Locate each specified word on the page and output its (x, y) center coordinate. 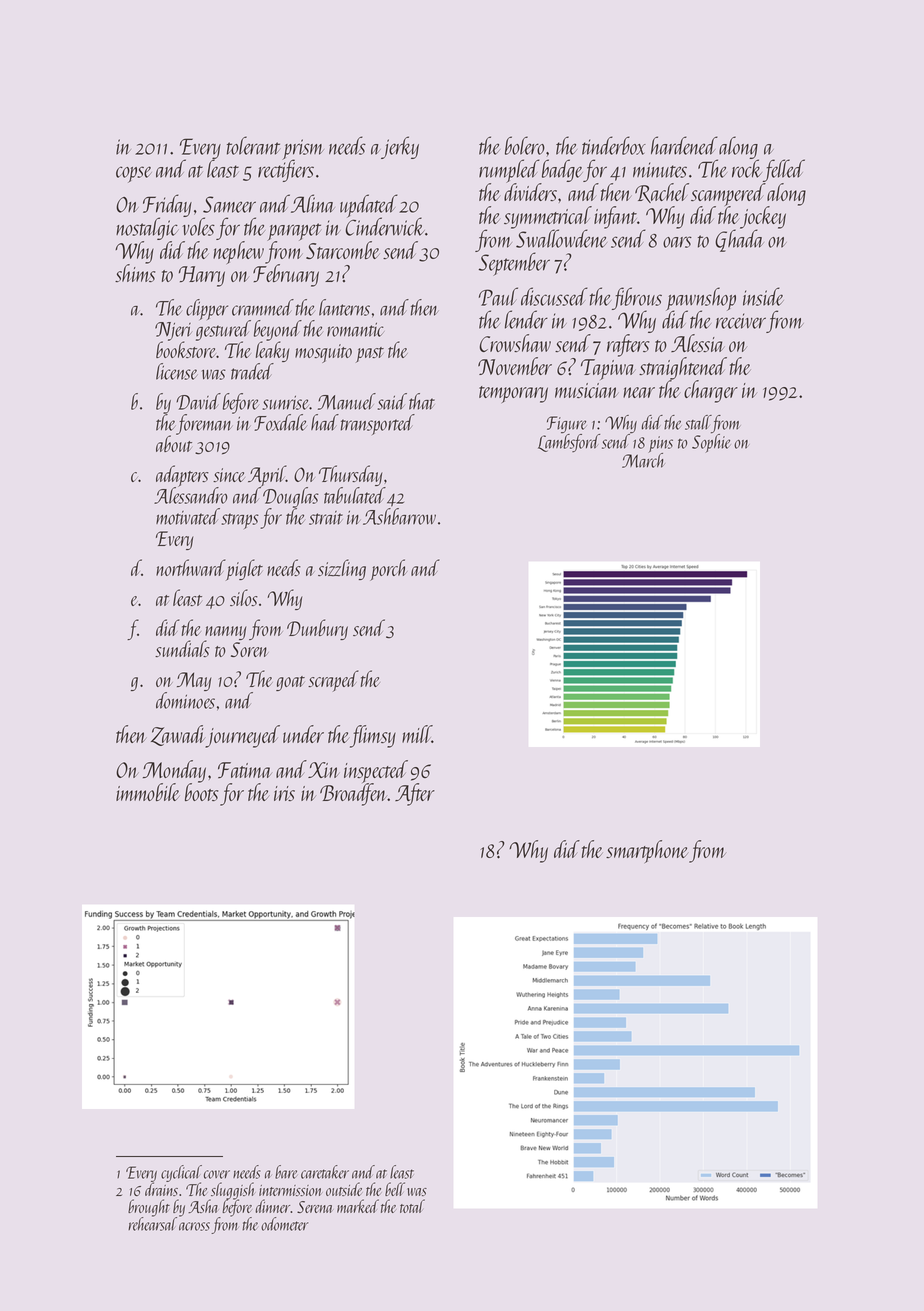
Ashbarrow (399, 516)
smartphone (647, 851)
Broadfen (354, 795)
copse (134, 174)
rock (747, 169)
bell (395, 1189)
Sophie (711, 443)
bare (286, 1172)
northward (191, 567)
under (303, 734)
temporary (513, 394)
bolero (525, 145)
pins (660, 444)
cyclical (181, 1173)
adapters (182, 476)
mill (417, 734)
